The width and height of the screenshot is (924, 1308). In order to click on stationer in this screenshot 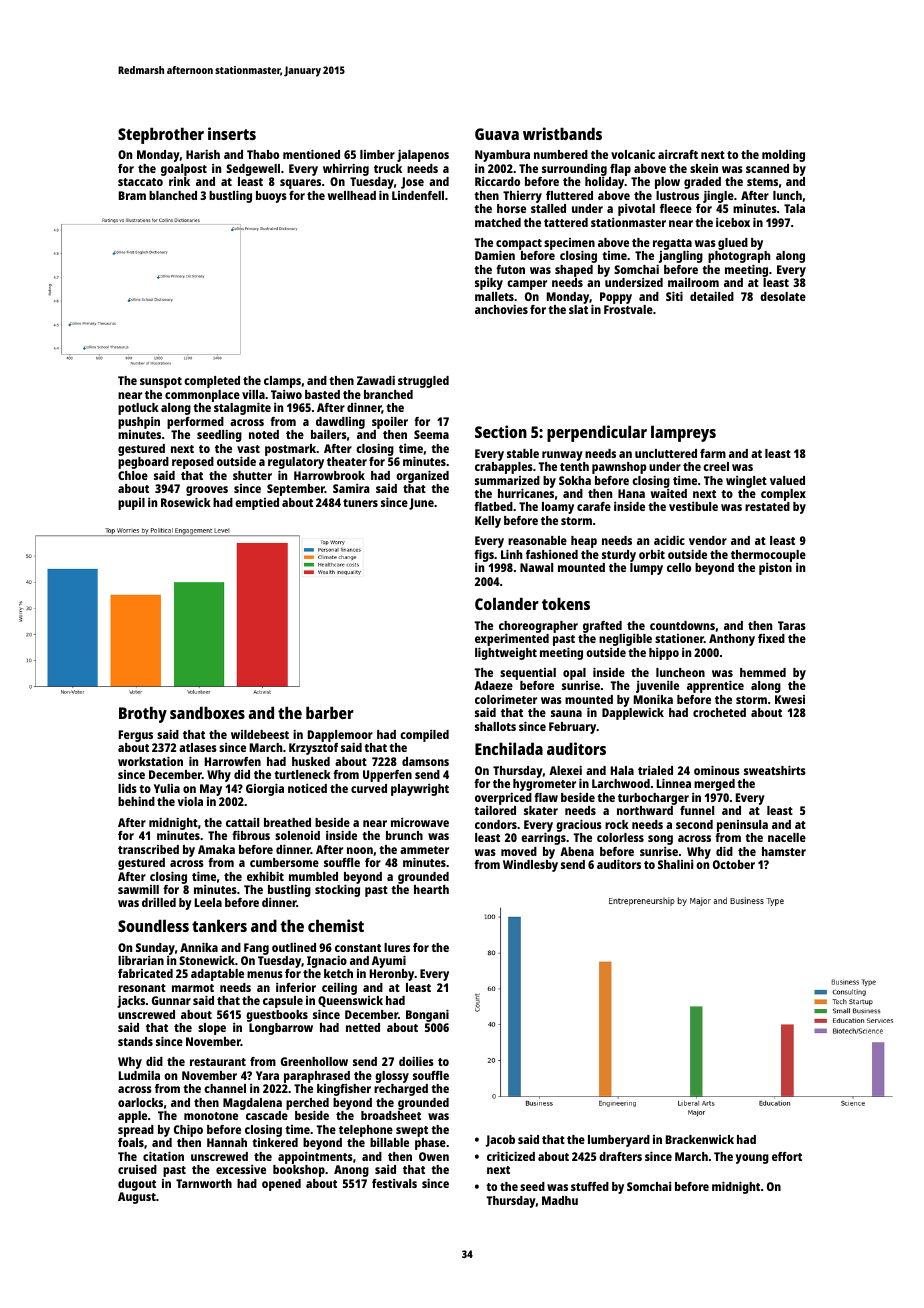, I will do `click(679, 638)`.
